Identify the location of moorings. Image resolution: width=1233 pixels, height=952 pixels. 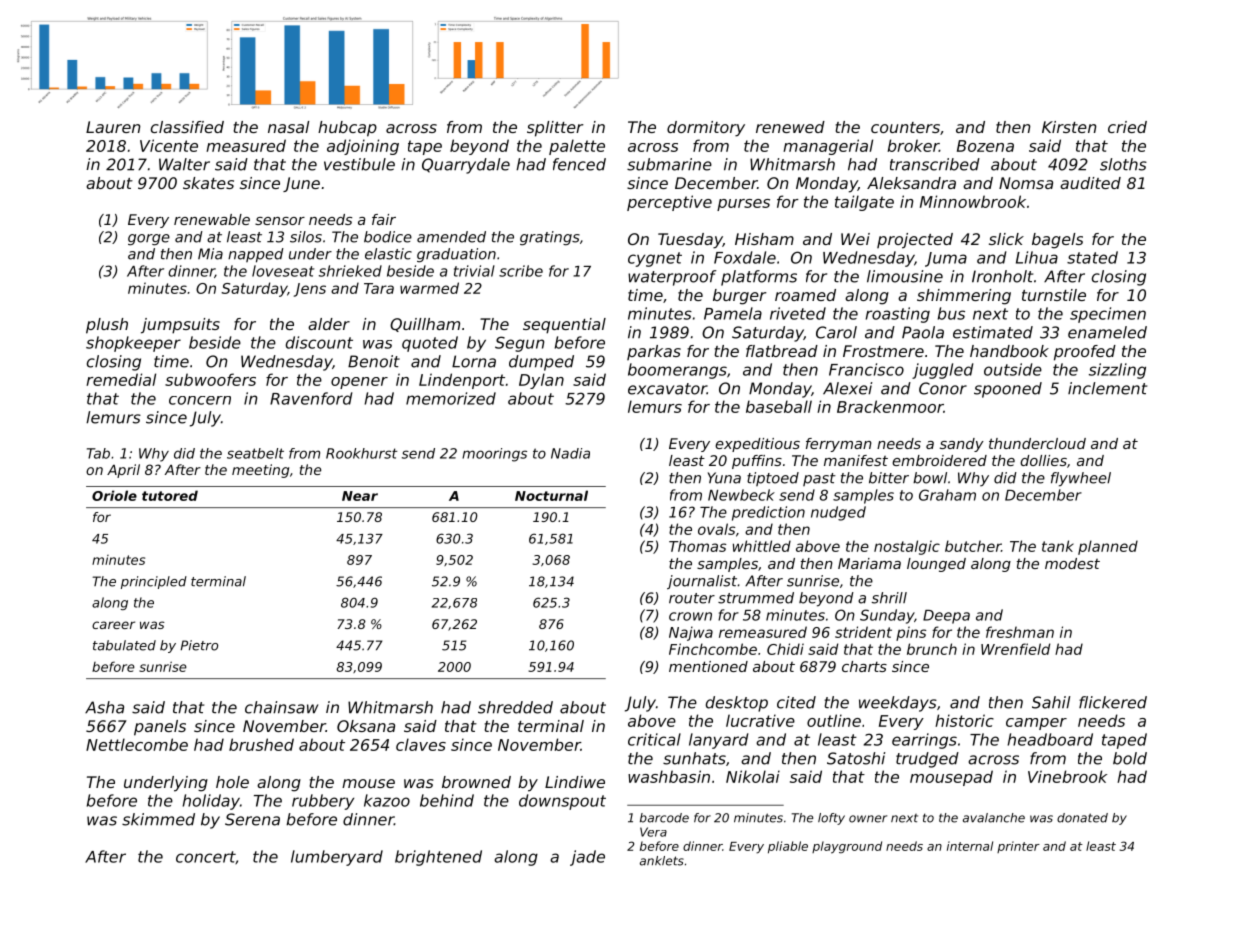
(494, 455).
